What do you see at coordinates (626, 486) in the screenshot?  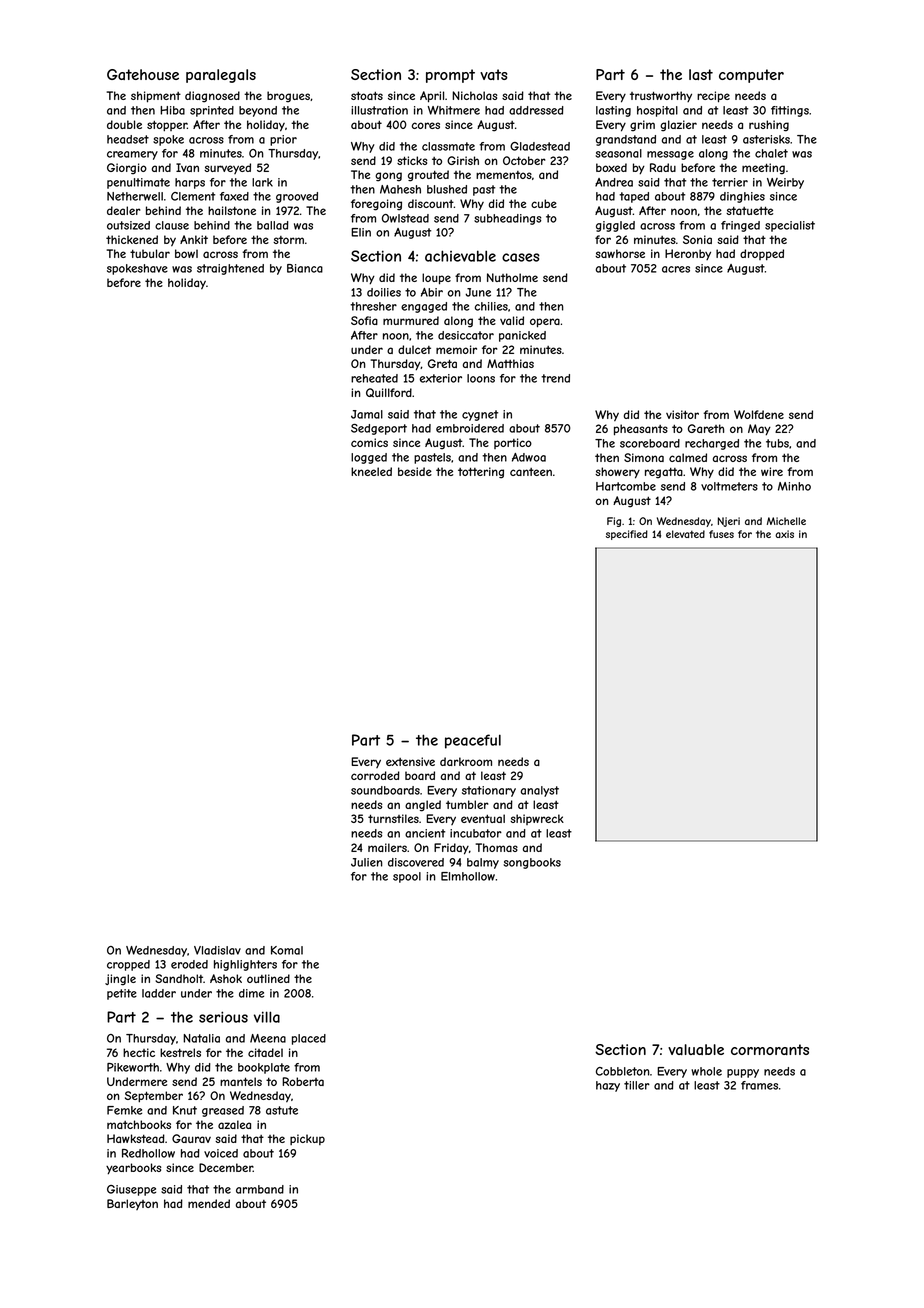 I see `Hartcombe` at bounding box center [626, 486].
